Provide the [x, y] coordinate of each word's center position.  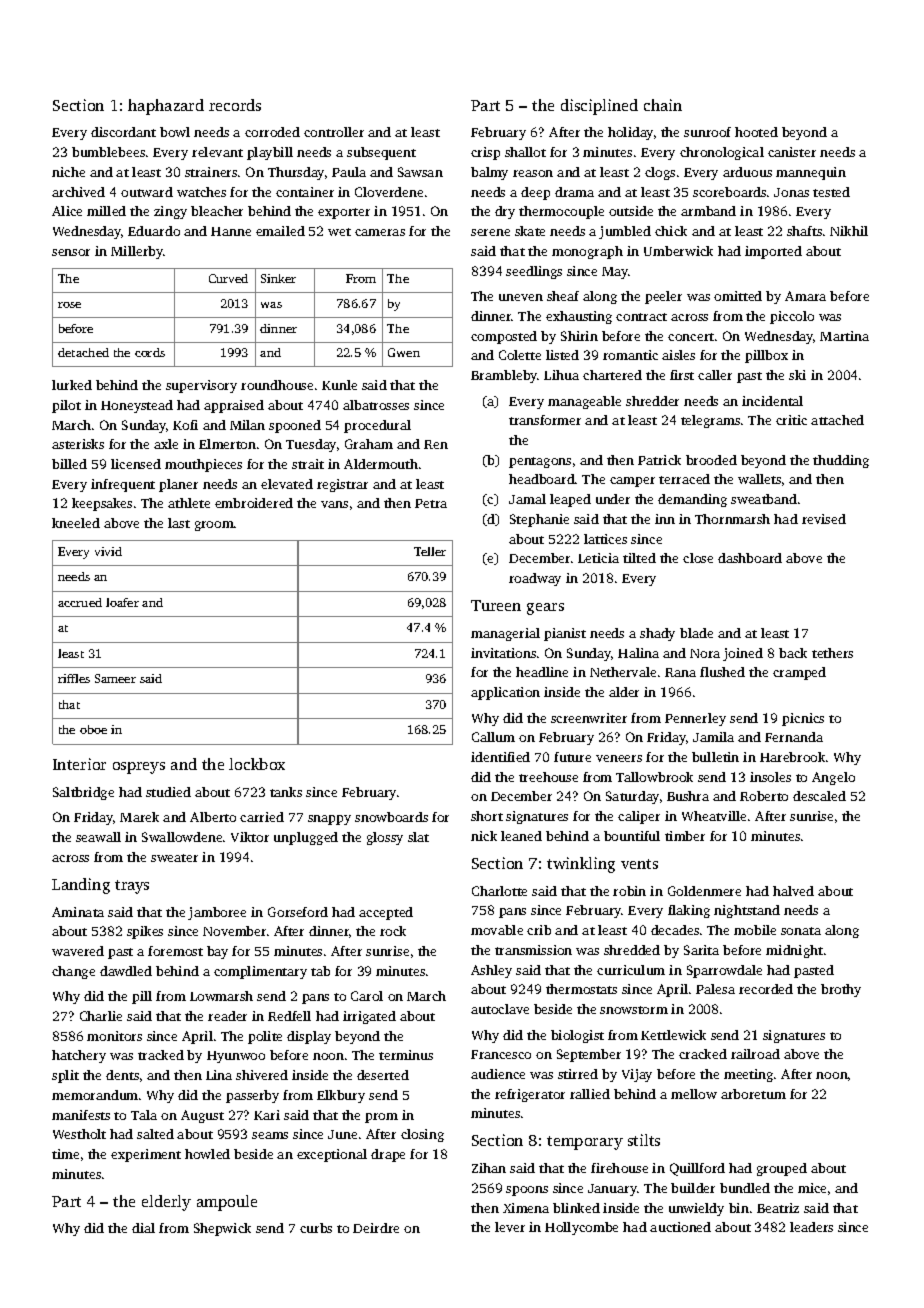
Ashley [491, 971]
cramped [799, 673]
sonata [801, 931]
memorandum [95, 1095]
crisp [485, 153]
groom [214, 526]
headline [542, 672]
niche [68, 172]
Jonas [791, 192]
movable [497, 930]
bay [217, 952]
